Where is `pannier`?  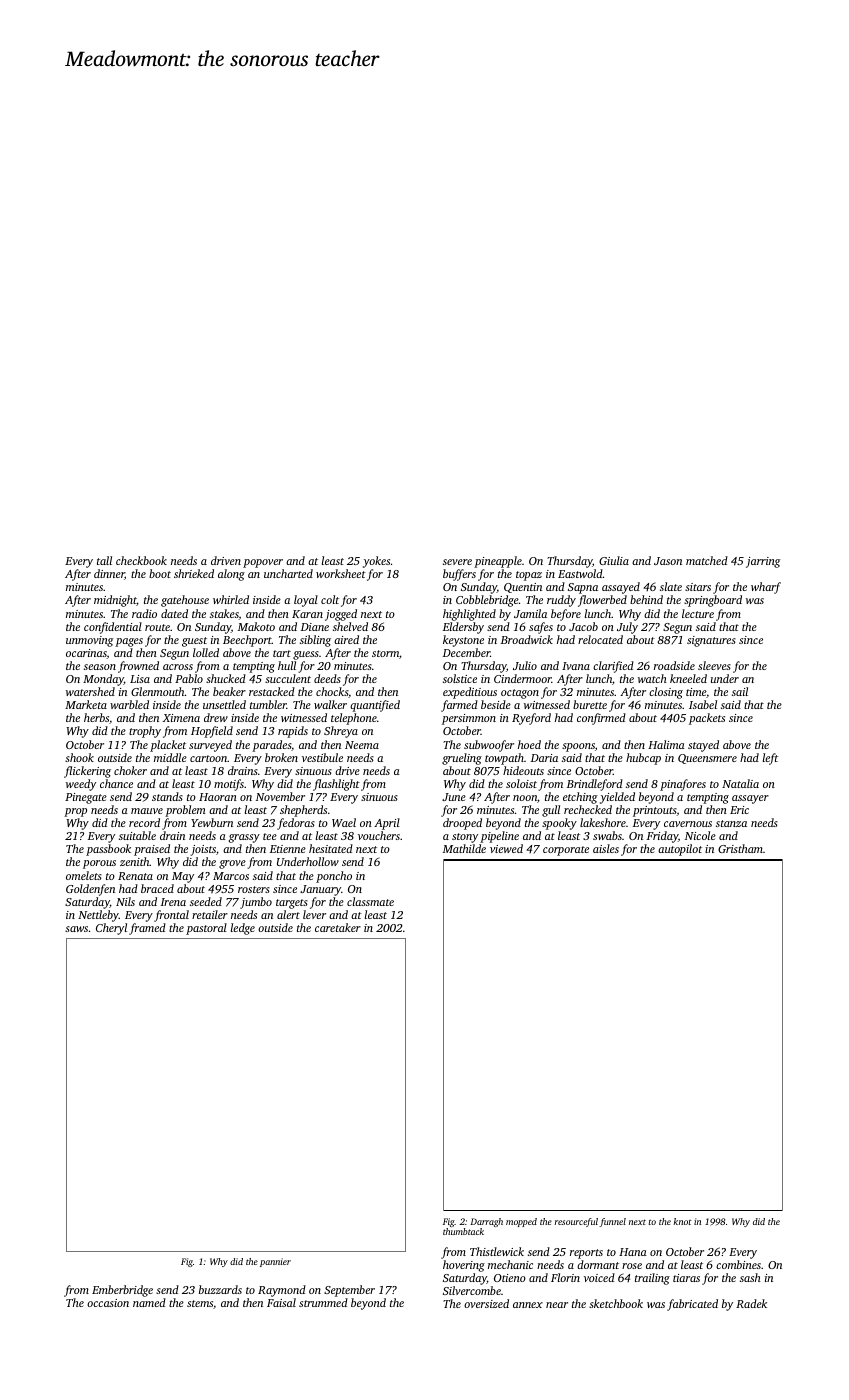 pannier is located at coordinates (275, 1262).
